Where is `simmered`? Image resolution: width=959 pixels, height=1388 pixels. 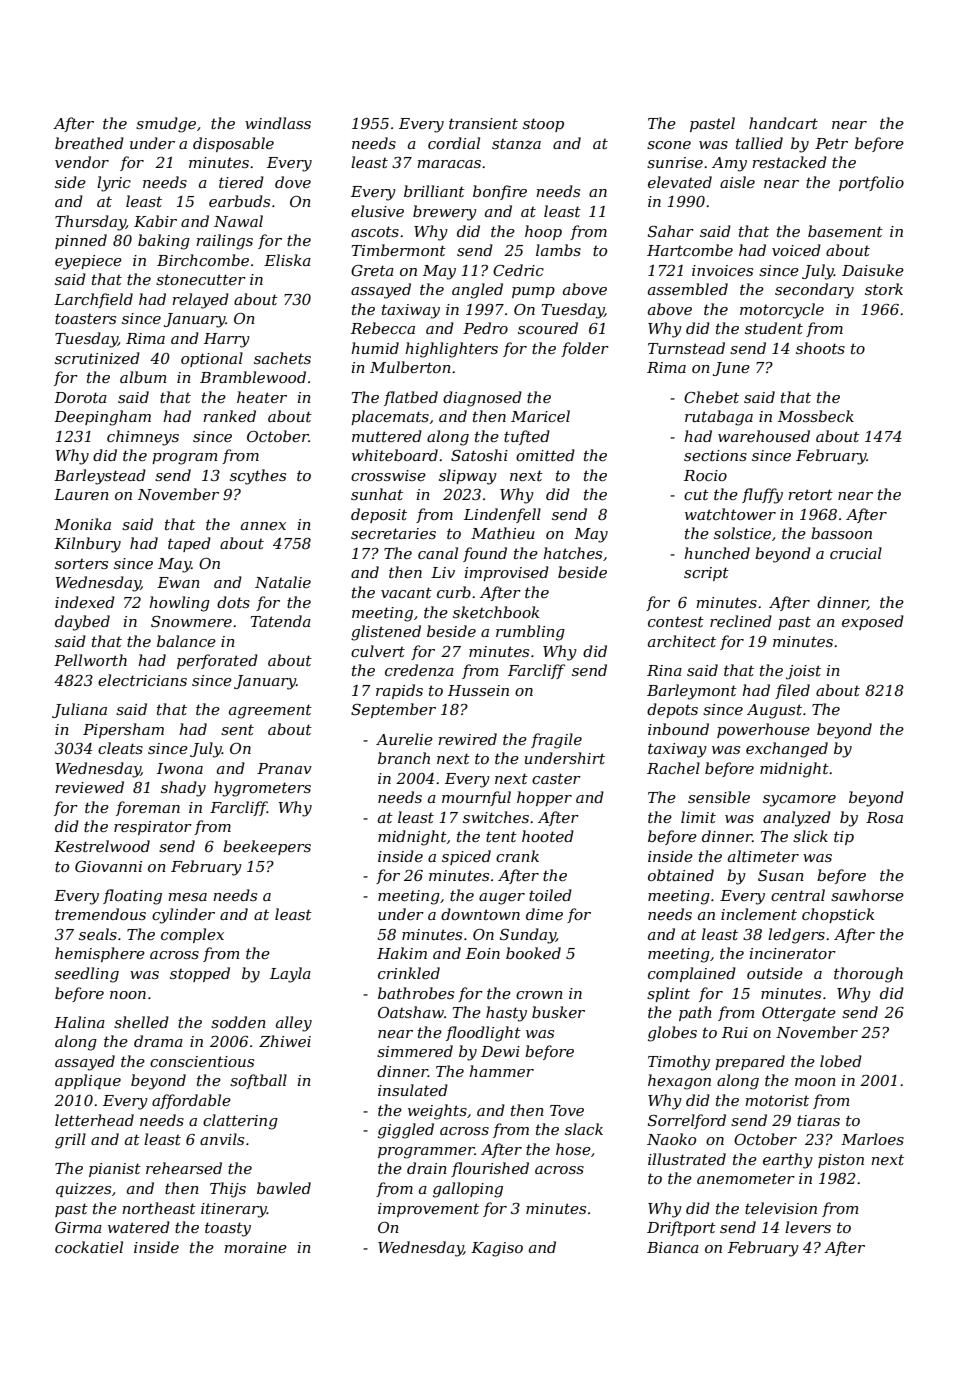
simmered is located at coordinates (415, 1051).
